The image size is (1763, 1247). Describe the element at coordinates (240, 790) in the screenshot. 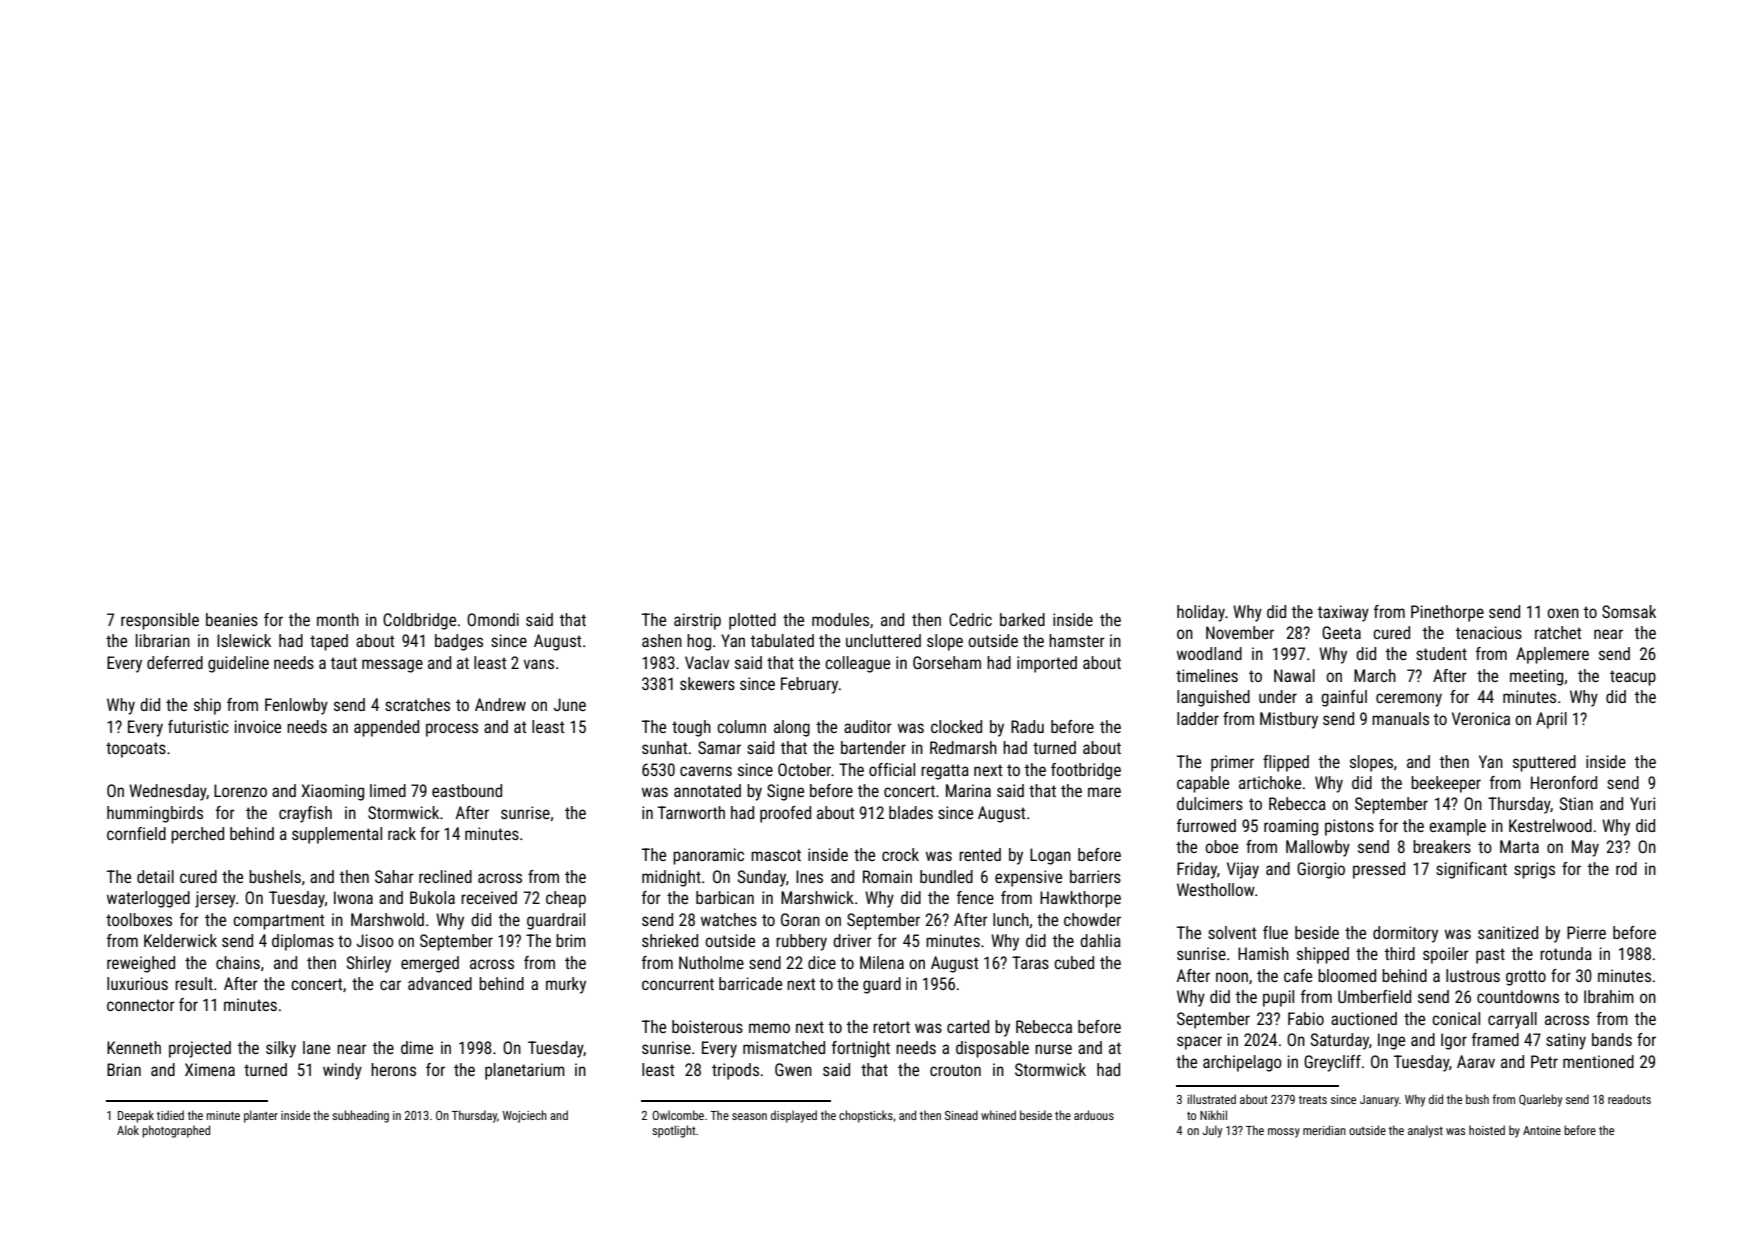

I see `Lorenzo` at that location.
